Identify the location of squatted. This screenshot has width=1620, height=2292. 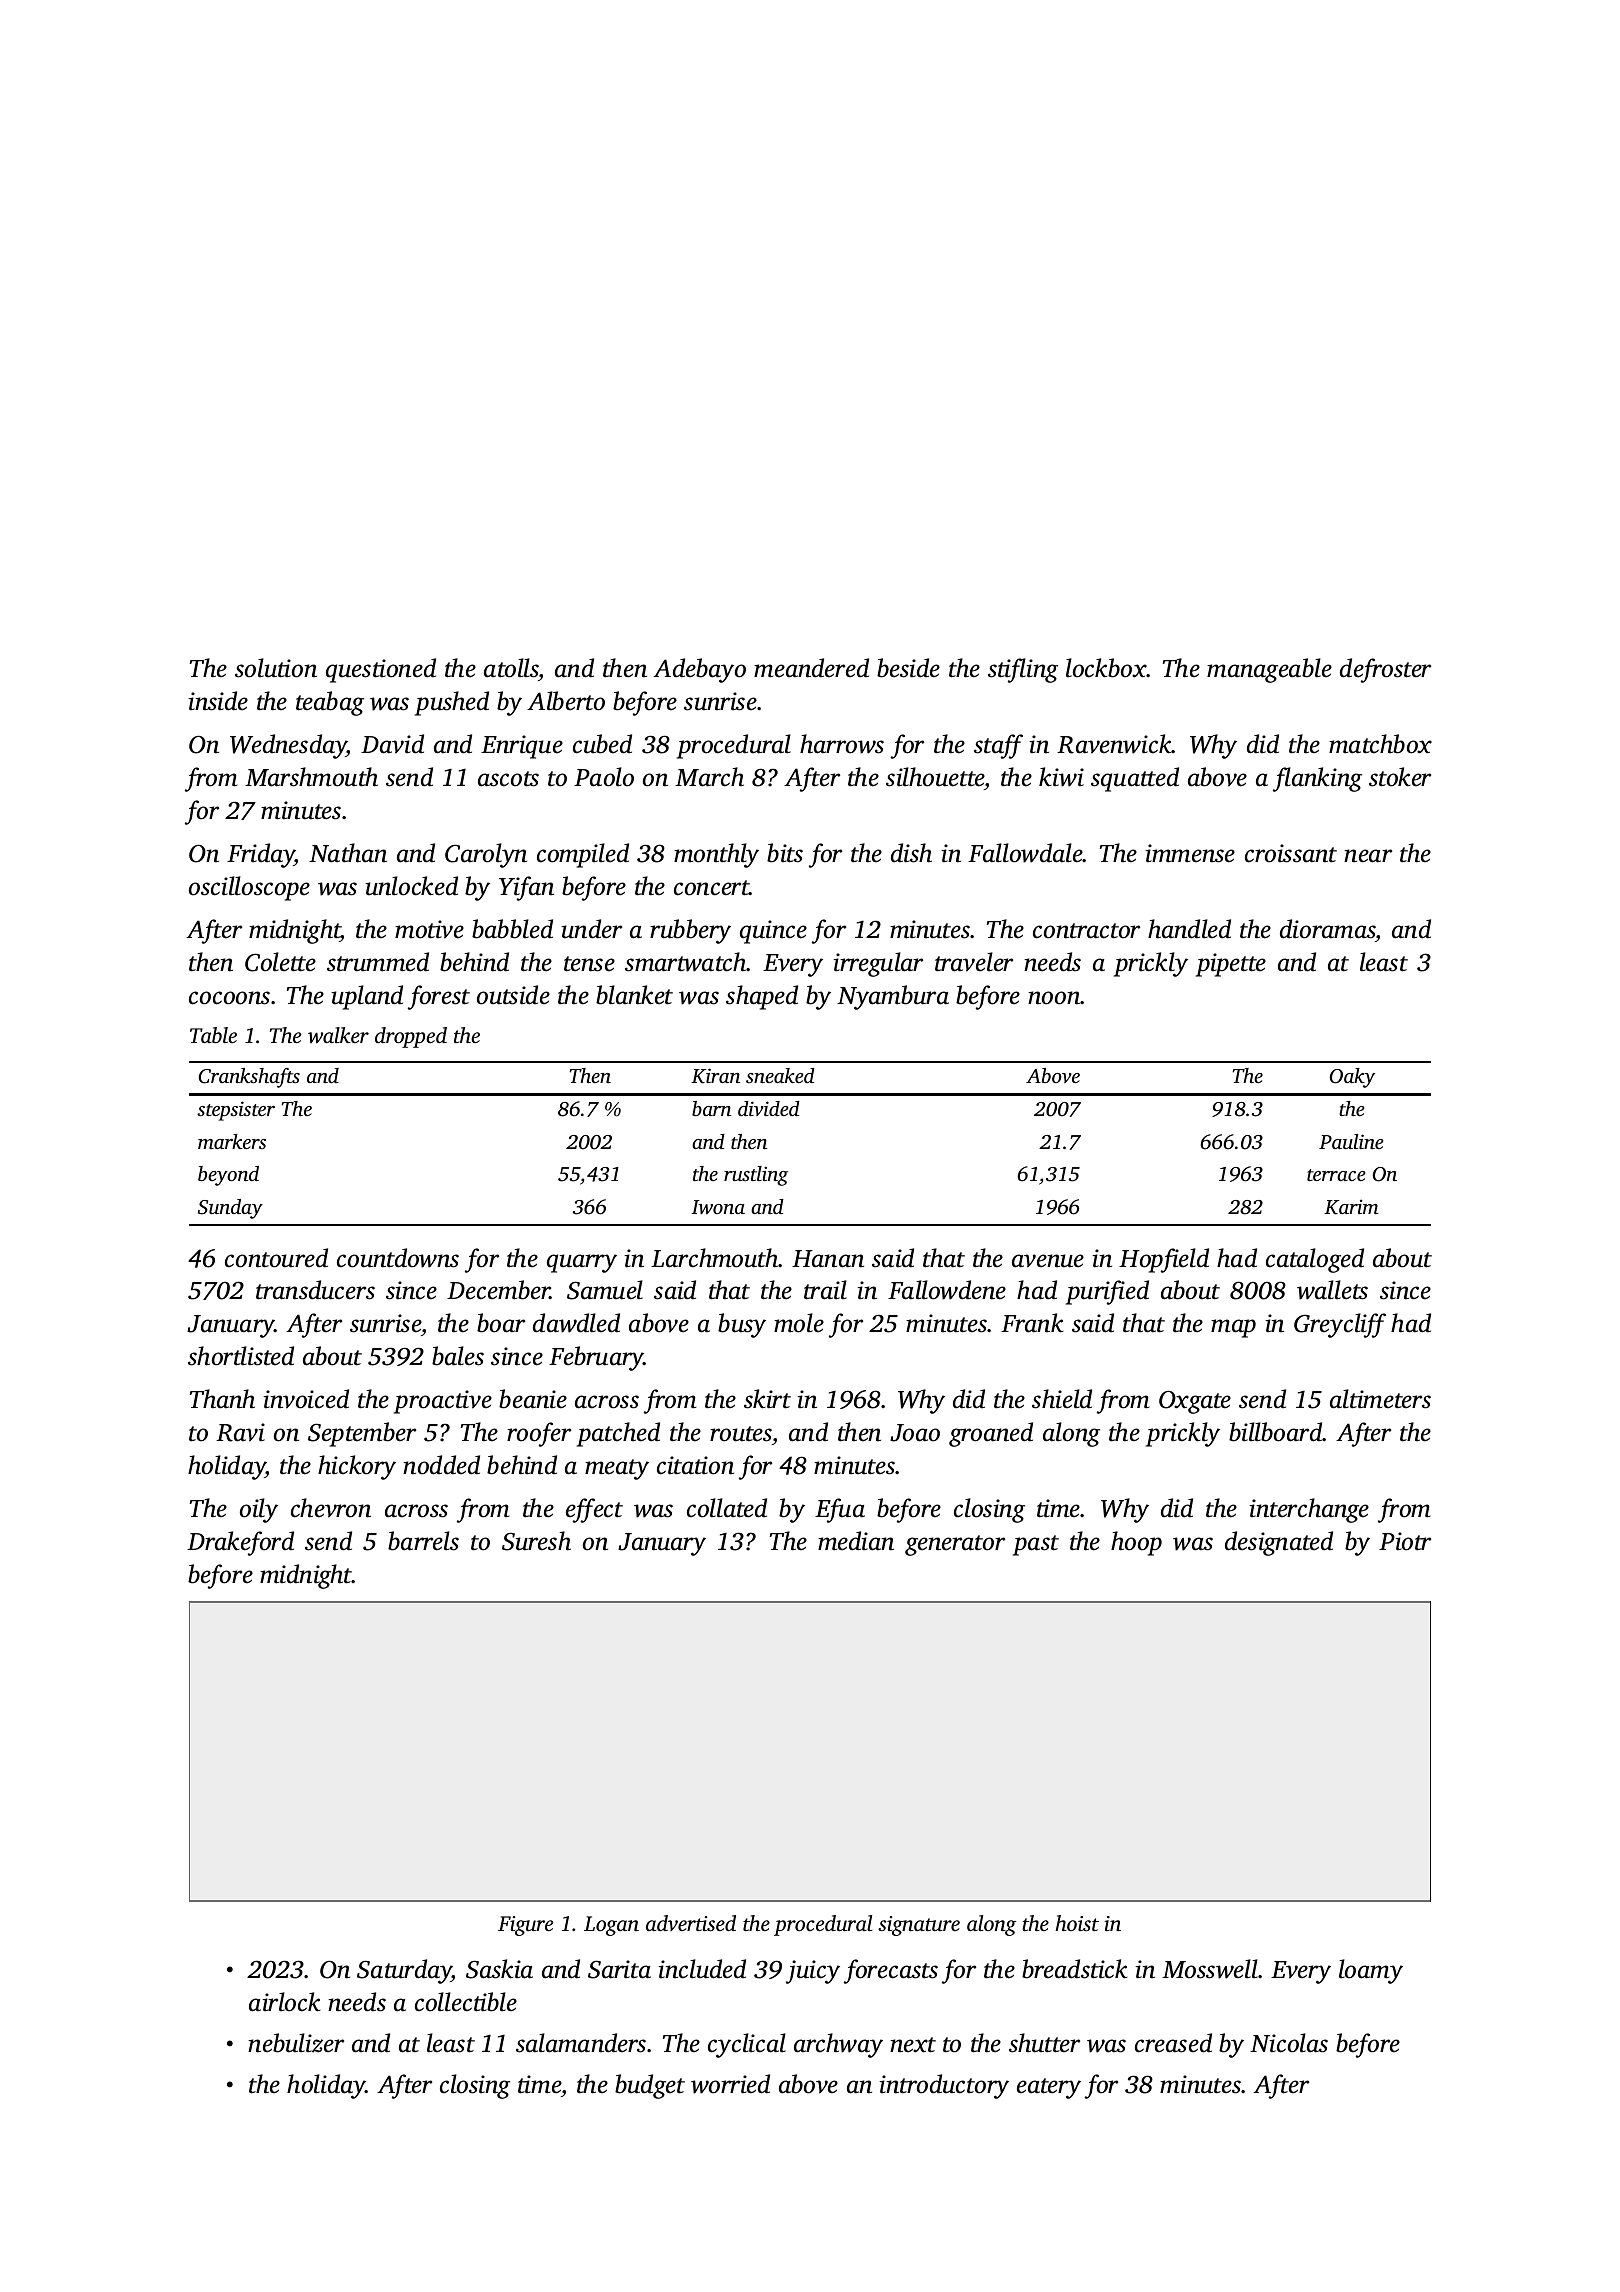
(1135, 779).
